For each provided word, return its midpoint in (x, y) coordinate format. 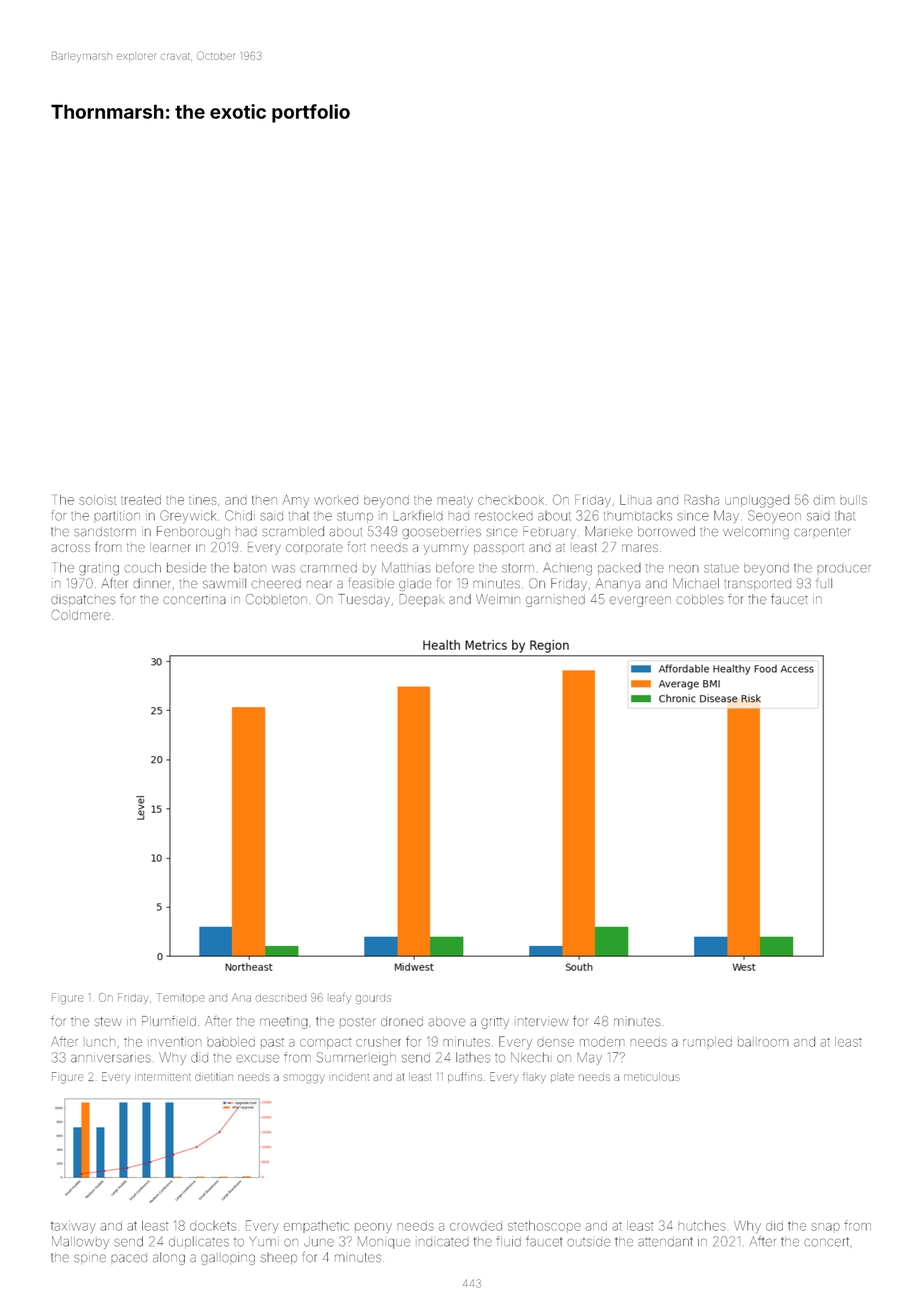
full (824, 583)
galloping (228, 1258)
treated (141, 500)
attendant (665, 1242)
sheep (279, 1258)
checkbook (511, 500)
